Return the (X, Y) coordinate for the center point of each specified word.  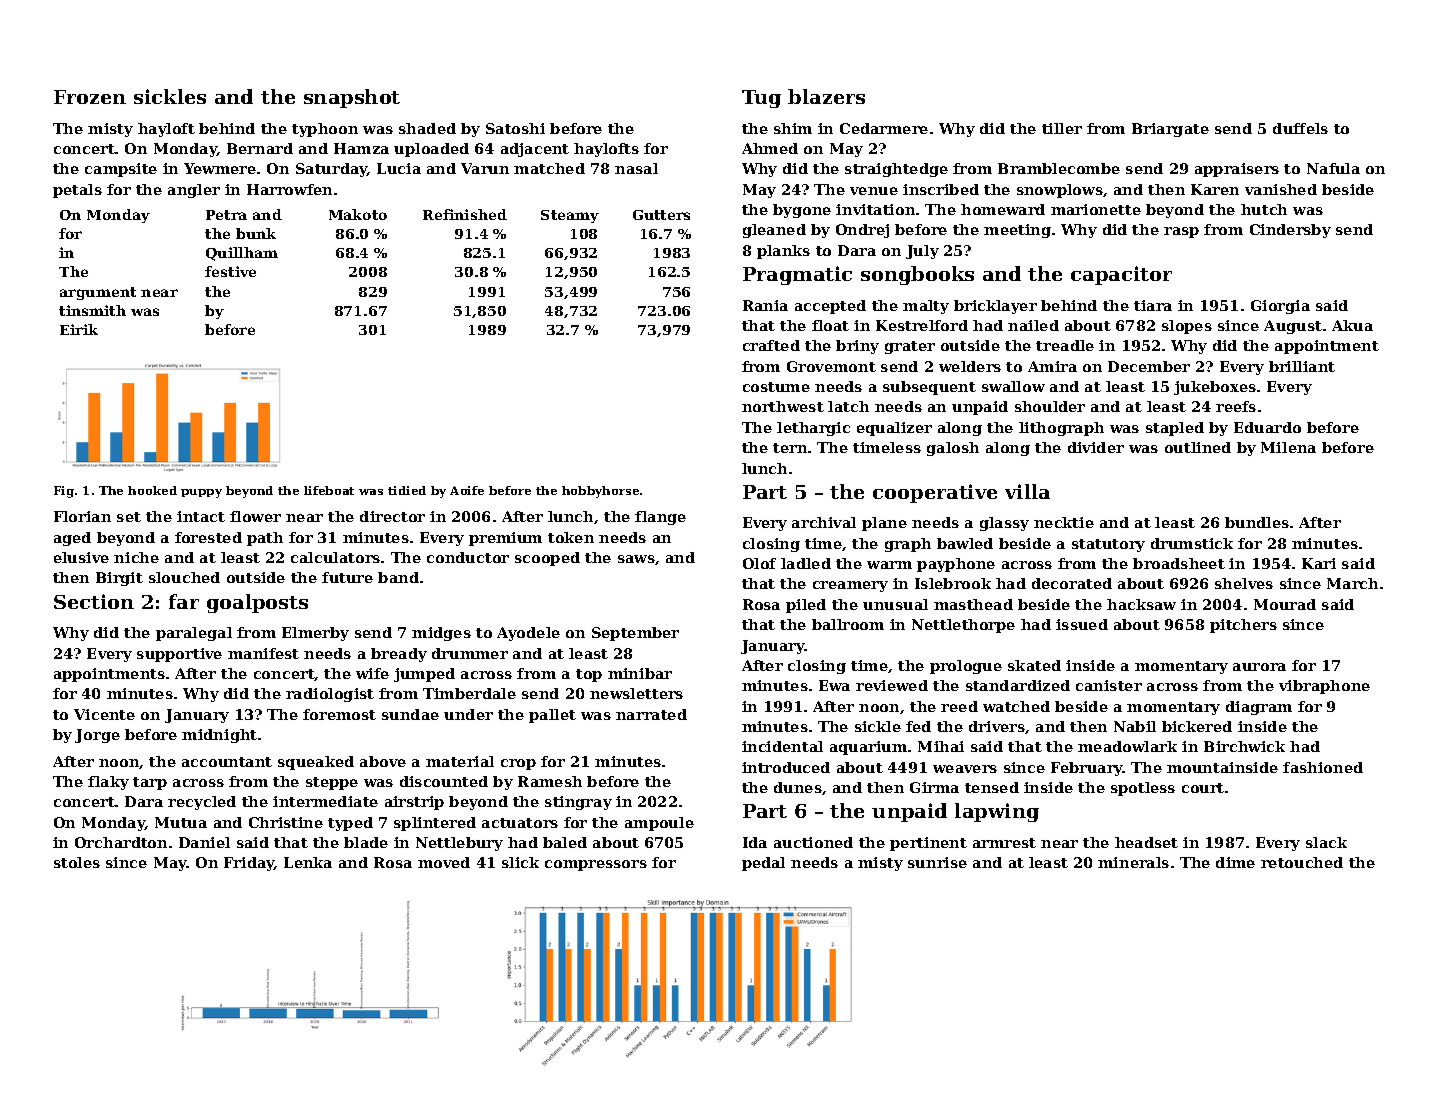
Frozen (90, 97)
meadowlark (1127, 746)
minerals (1133, 862)
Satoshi (515, 128)
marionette (1096, 209)
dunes (798, 787)
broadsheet (1179, 563)
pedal (763, 864)
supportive (179, 655)
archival (824, 522)
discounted (444, 781)
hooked (152, 490)
